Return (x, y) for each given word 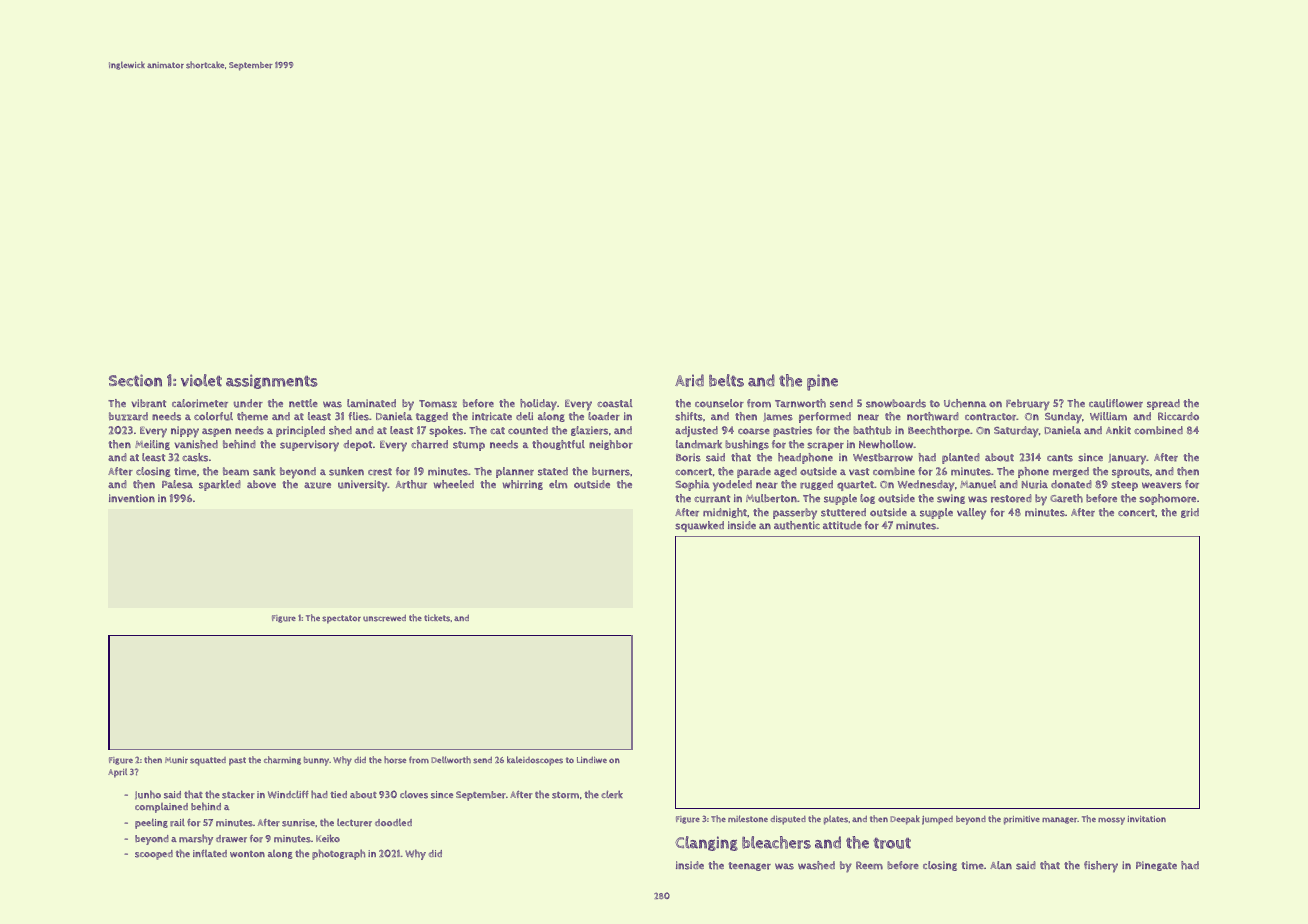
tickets (437, 618)
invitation (1147, 819)
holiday (538, 405)
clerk (612, 794)
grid (1190, 513)
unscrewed (384, 618)
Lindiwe (592, 759)
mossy (1111, 821)
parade (754, 472)
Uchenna (965, 403)
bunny (316, 761)
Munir (176, 760)
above (261, 484)
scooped (154, 855)
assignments (272, 381)
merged (1071, 472)
